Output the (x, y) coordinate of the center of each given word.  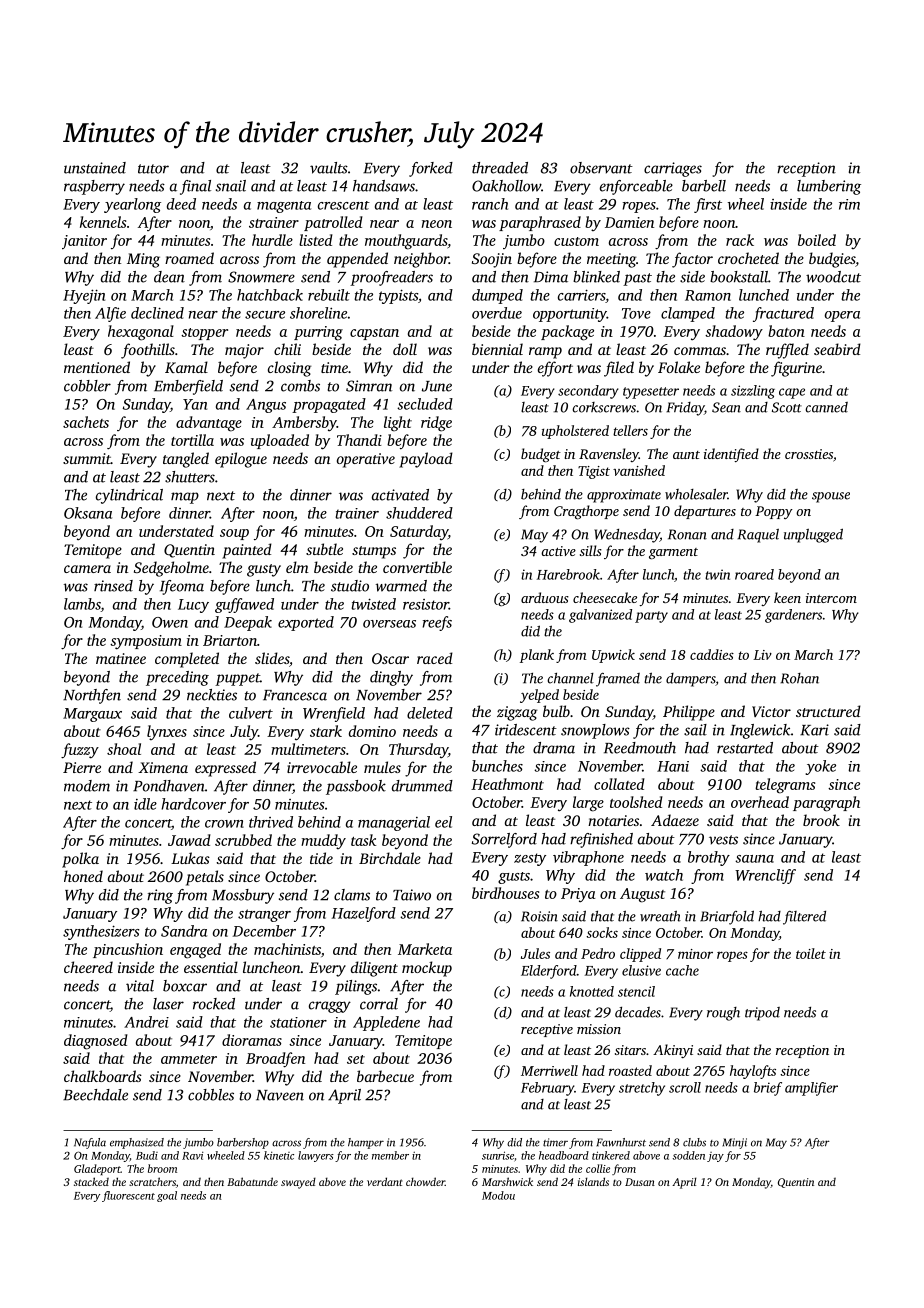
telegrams (785, 786)
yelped (539, 696)
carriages (673, 169)
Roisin (539, 916)
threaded (500, 168)
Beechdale (95, 1095)
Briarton (230, 640)
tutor (153, 169)
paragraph (826, 804)
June (437, 386)
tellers (630, 430)
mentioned (97, 367)
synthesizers (101, 932)
